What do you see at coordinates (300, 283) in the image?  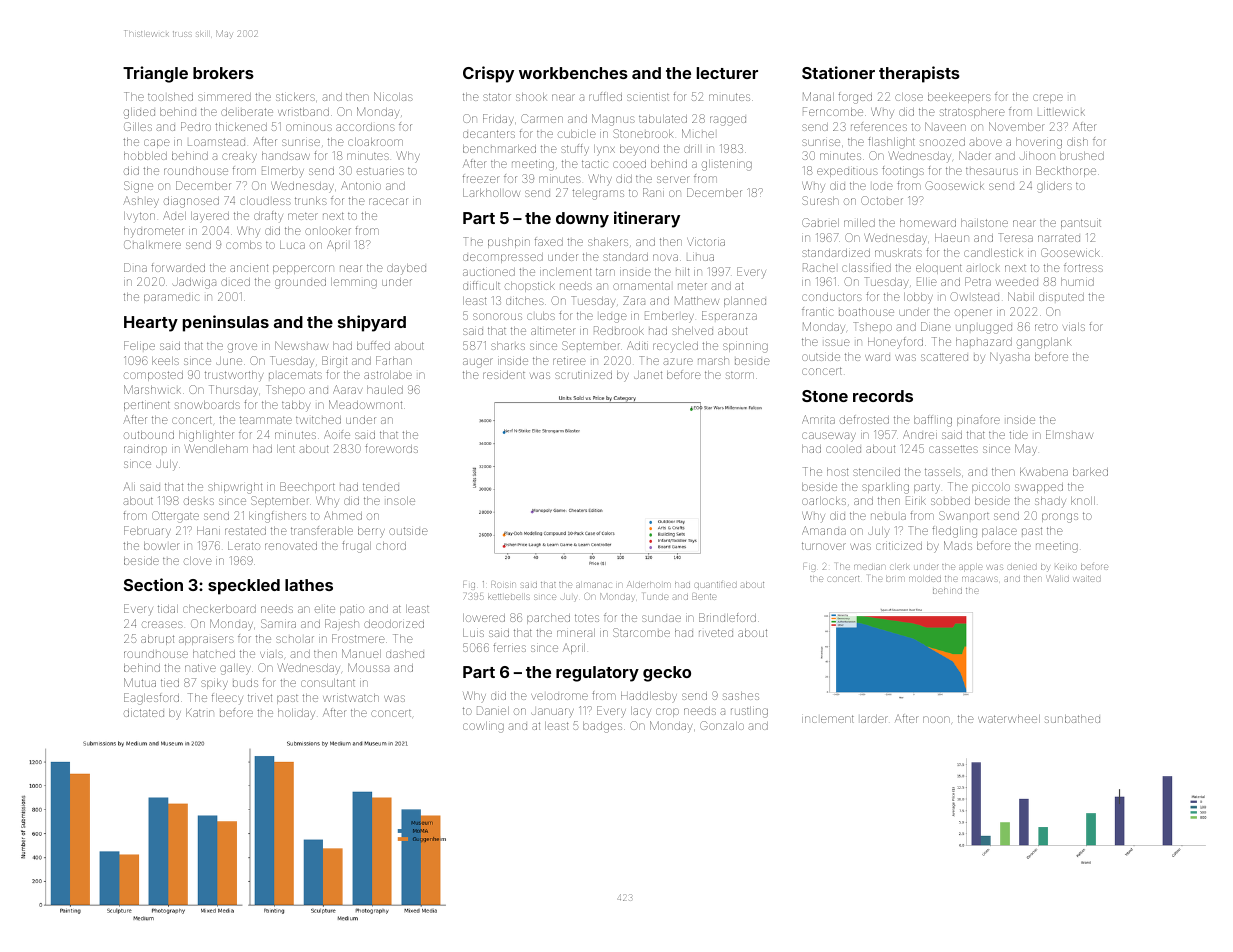 I see `grounded` at bounding box center [300, 283].
